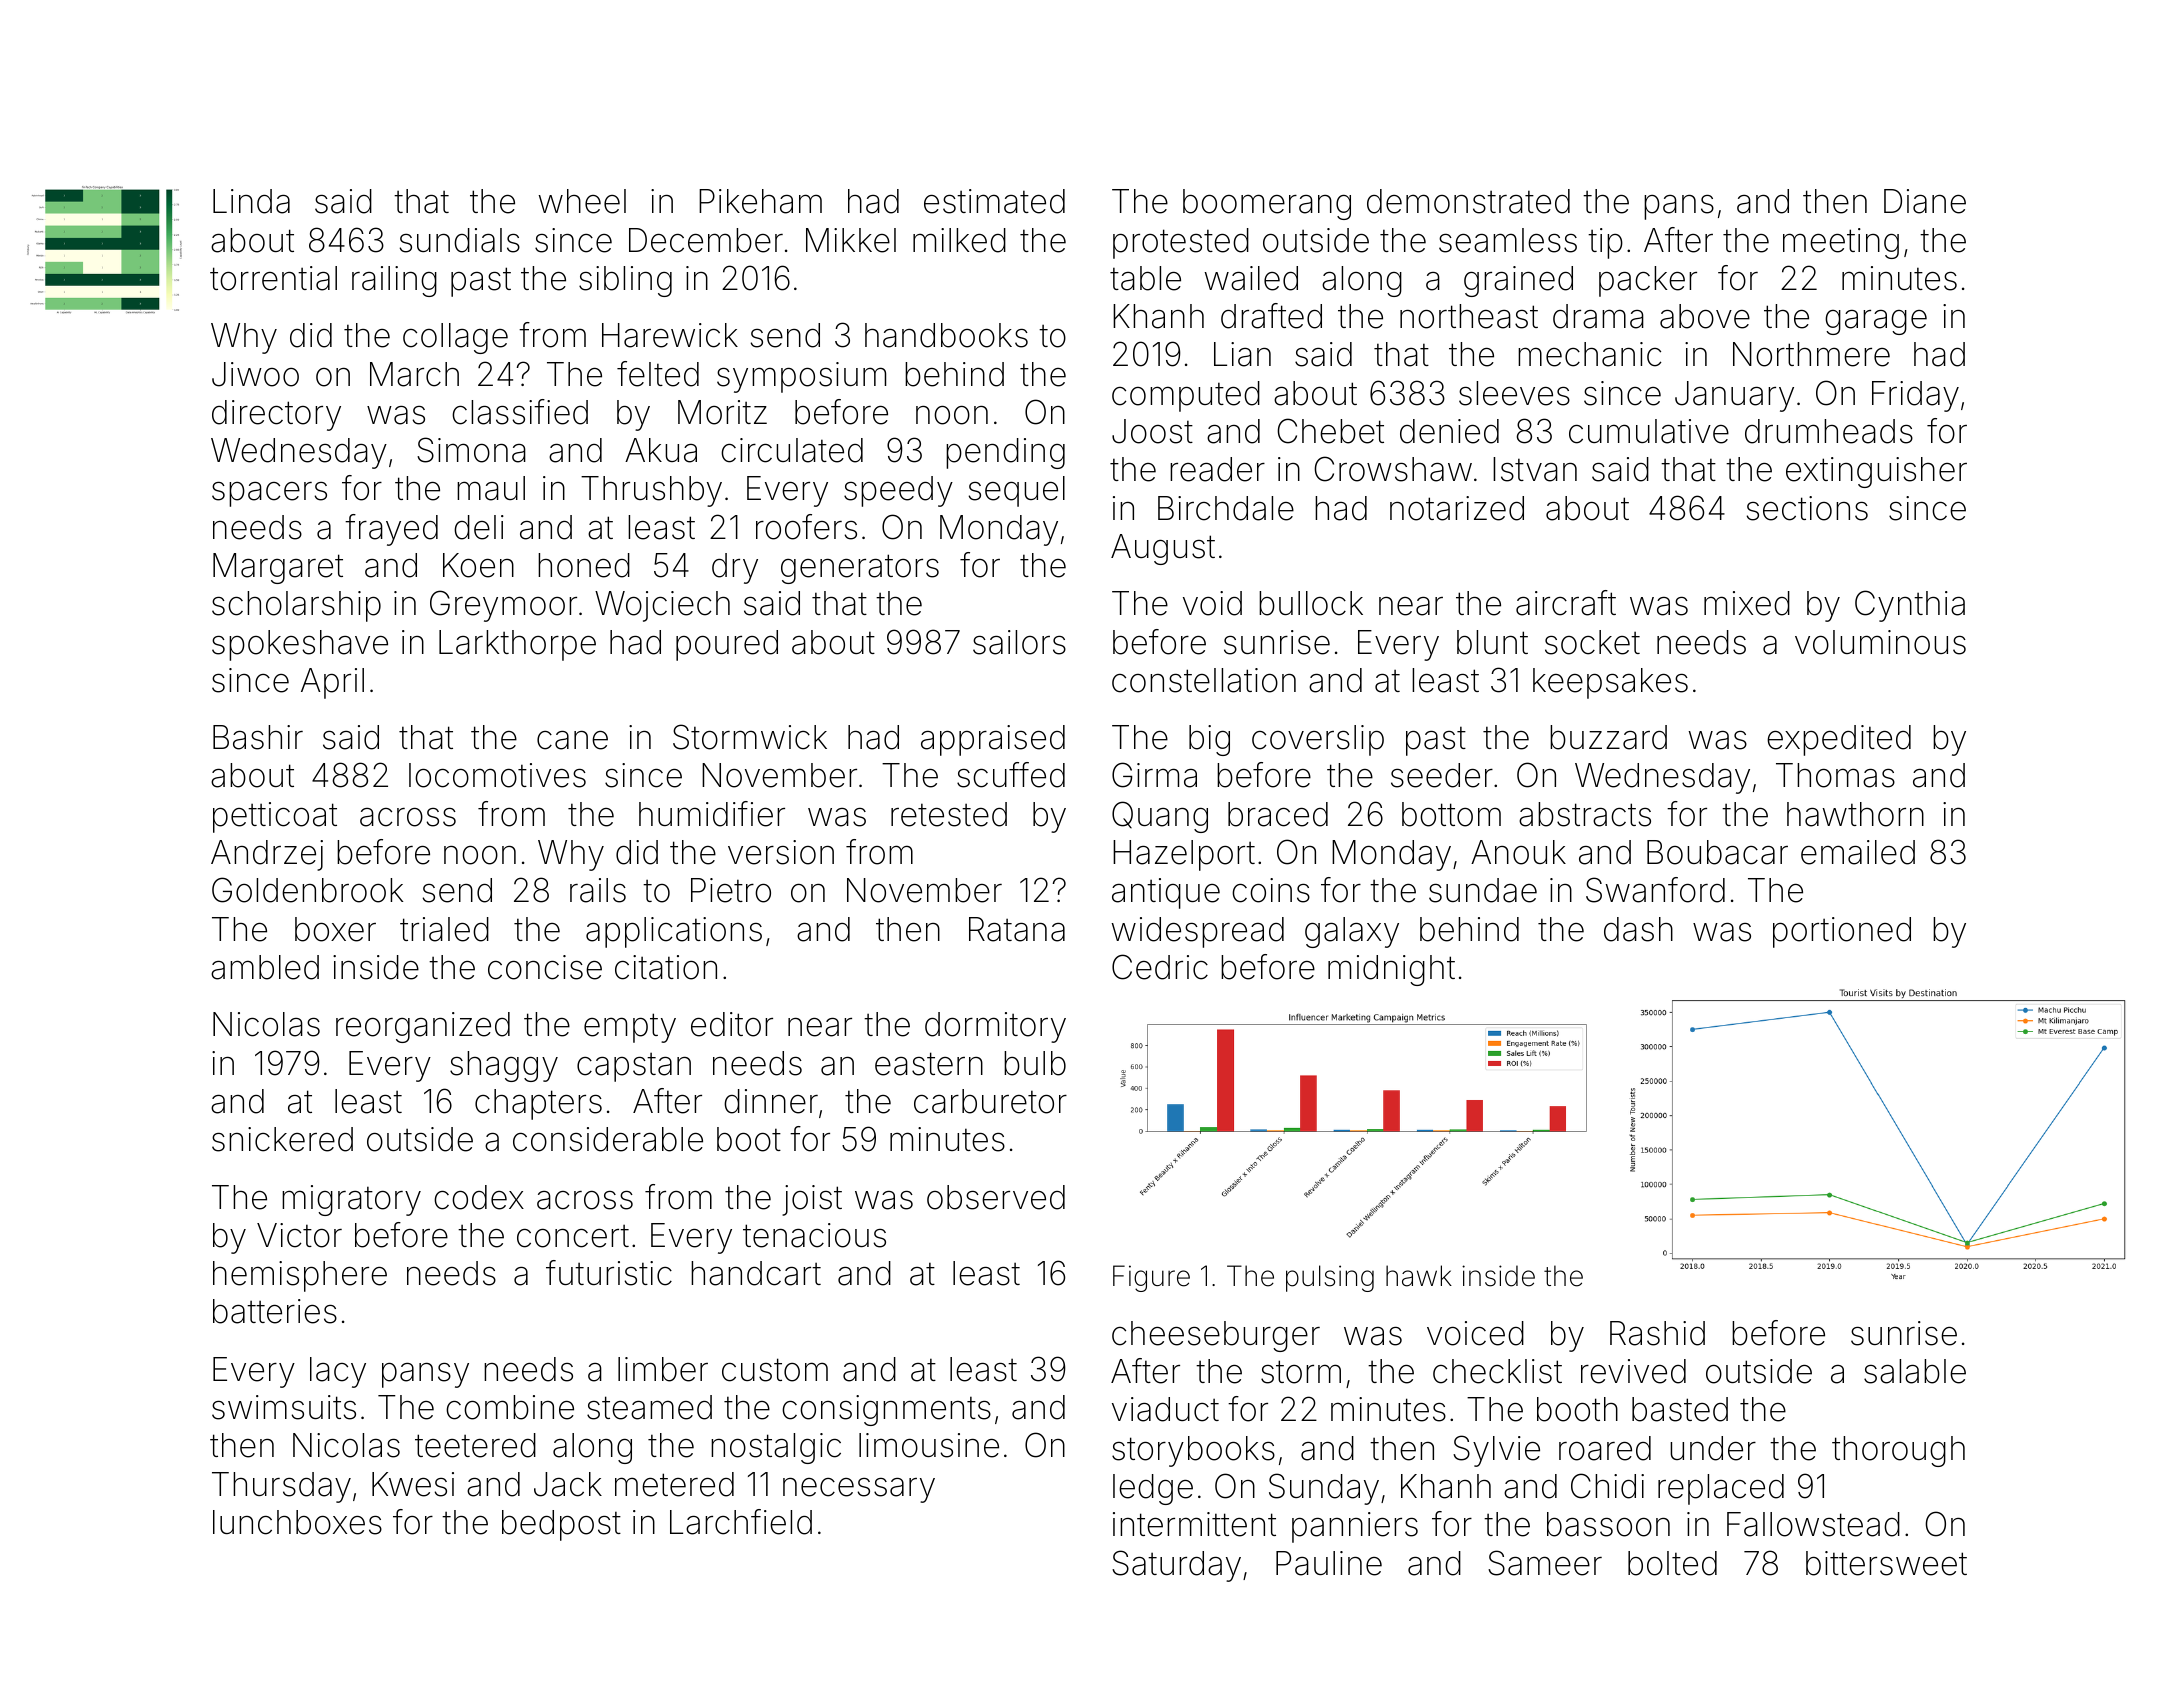 This document has height=1683, width=2178. What do you see at coordinates (1842, 932) in the document?
I see `portioned` at bounding box center [1842, 932].
